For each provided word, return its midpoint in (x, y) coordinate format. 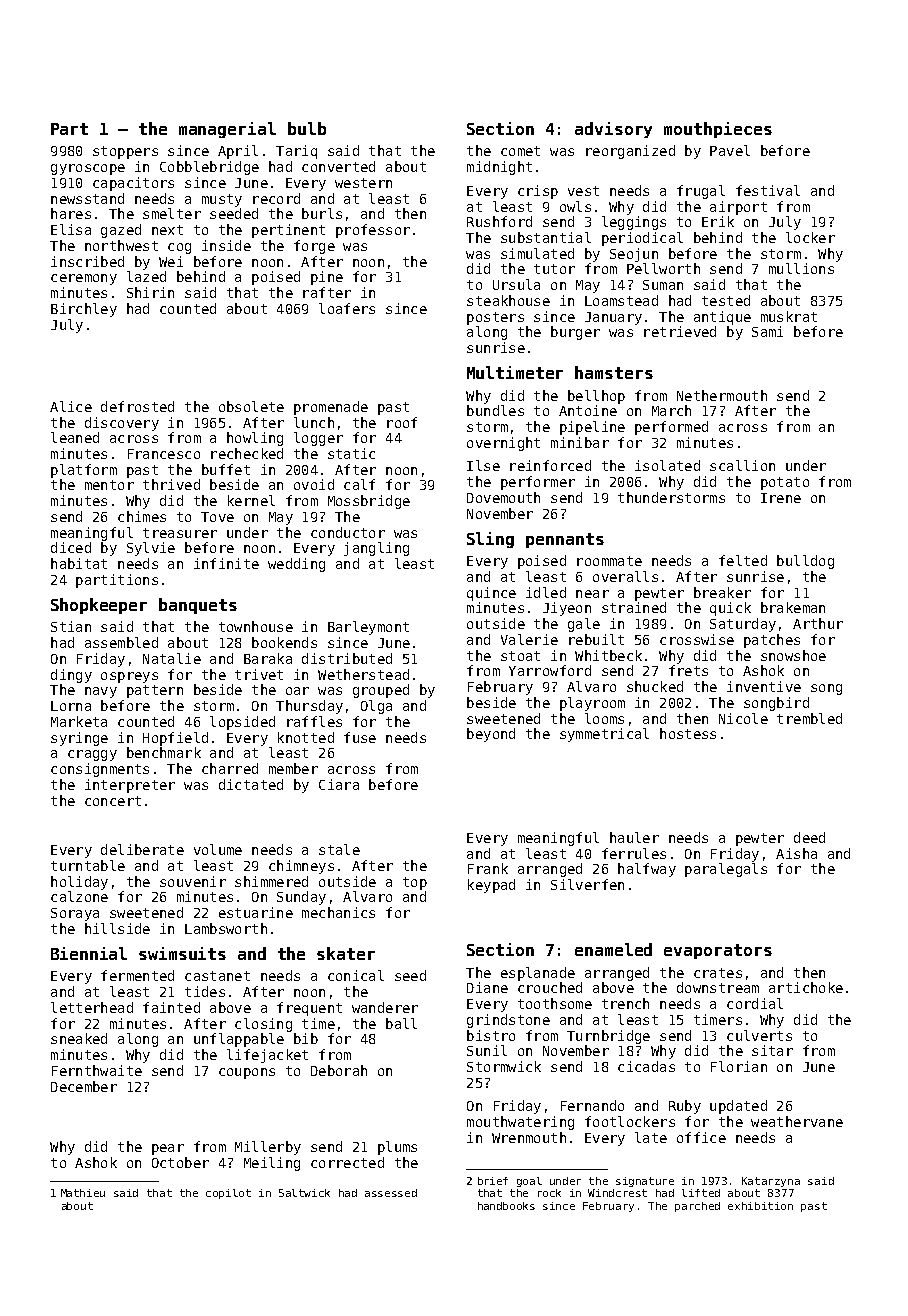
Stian (71, 626)
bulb (307, 128)
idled (546, 592)
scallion (742, 465)
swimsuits (182, 953)
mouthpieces (718, 130)
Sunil (487, 1050)
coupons (247, 1073)
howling (255, 439)
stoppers (125, 152)
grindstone (508, 1021)
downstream (718, 987)
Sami (767, 331)
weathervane (797, 1121)
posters (495, 318)
